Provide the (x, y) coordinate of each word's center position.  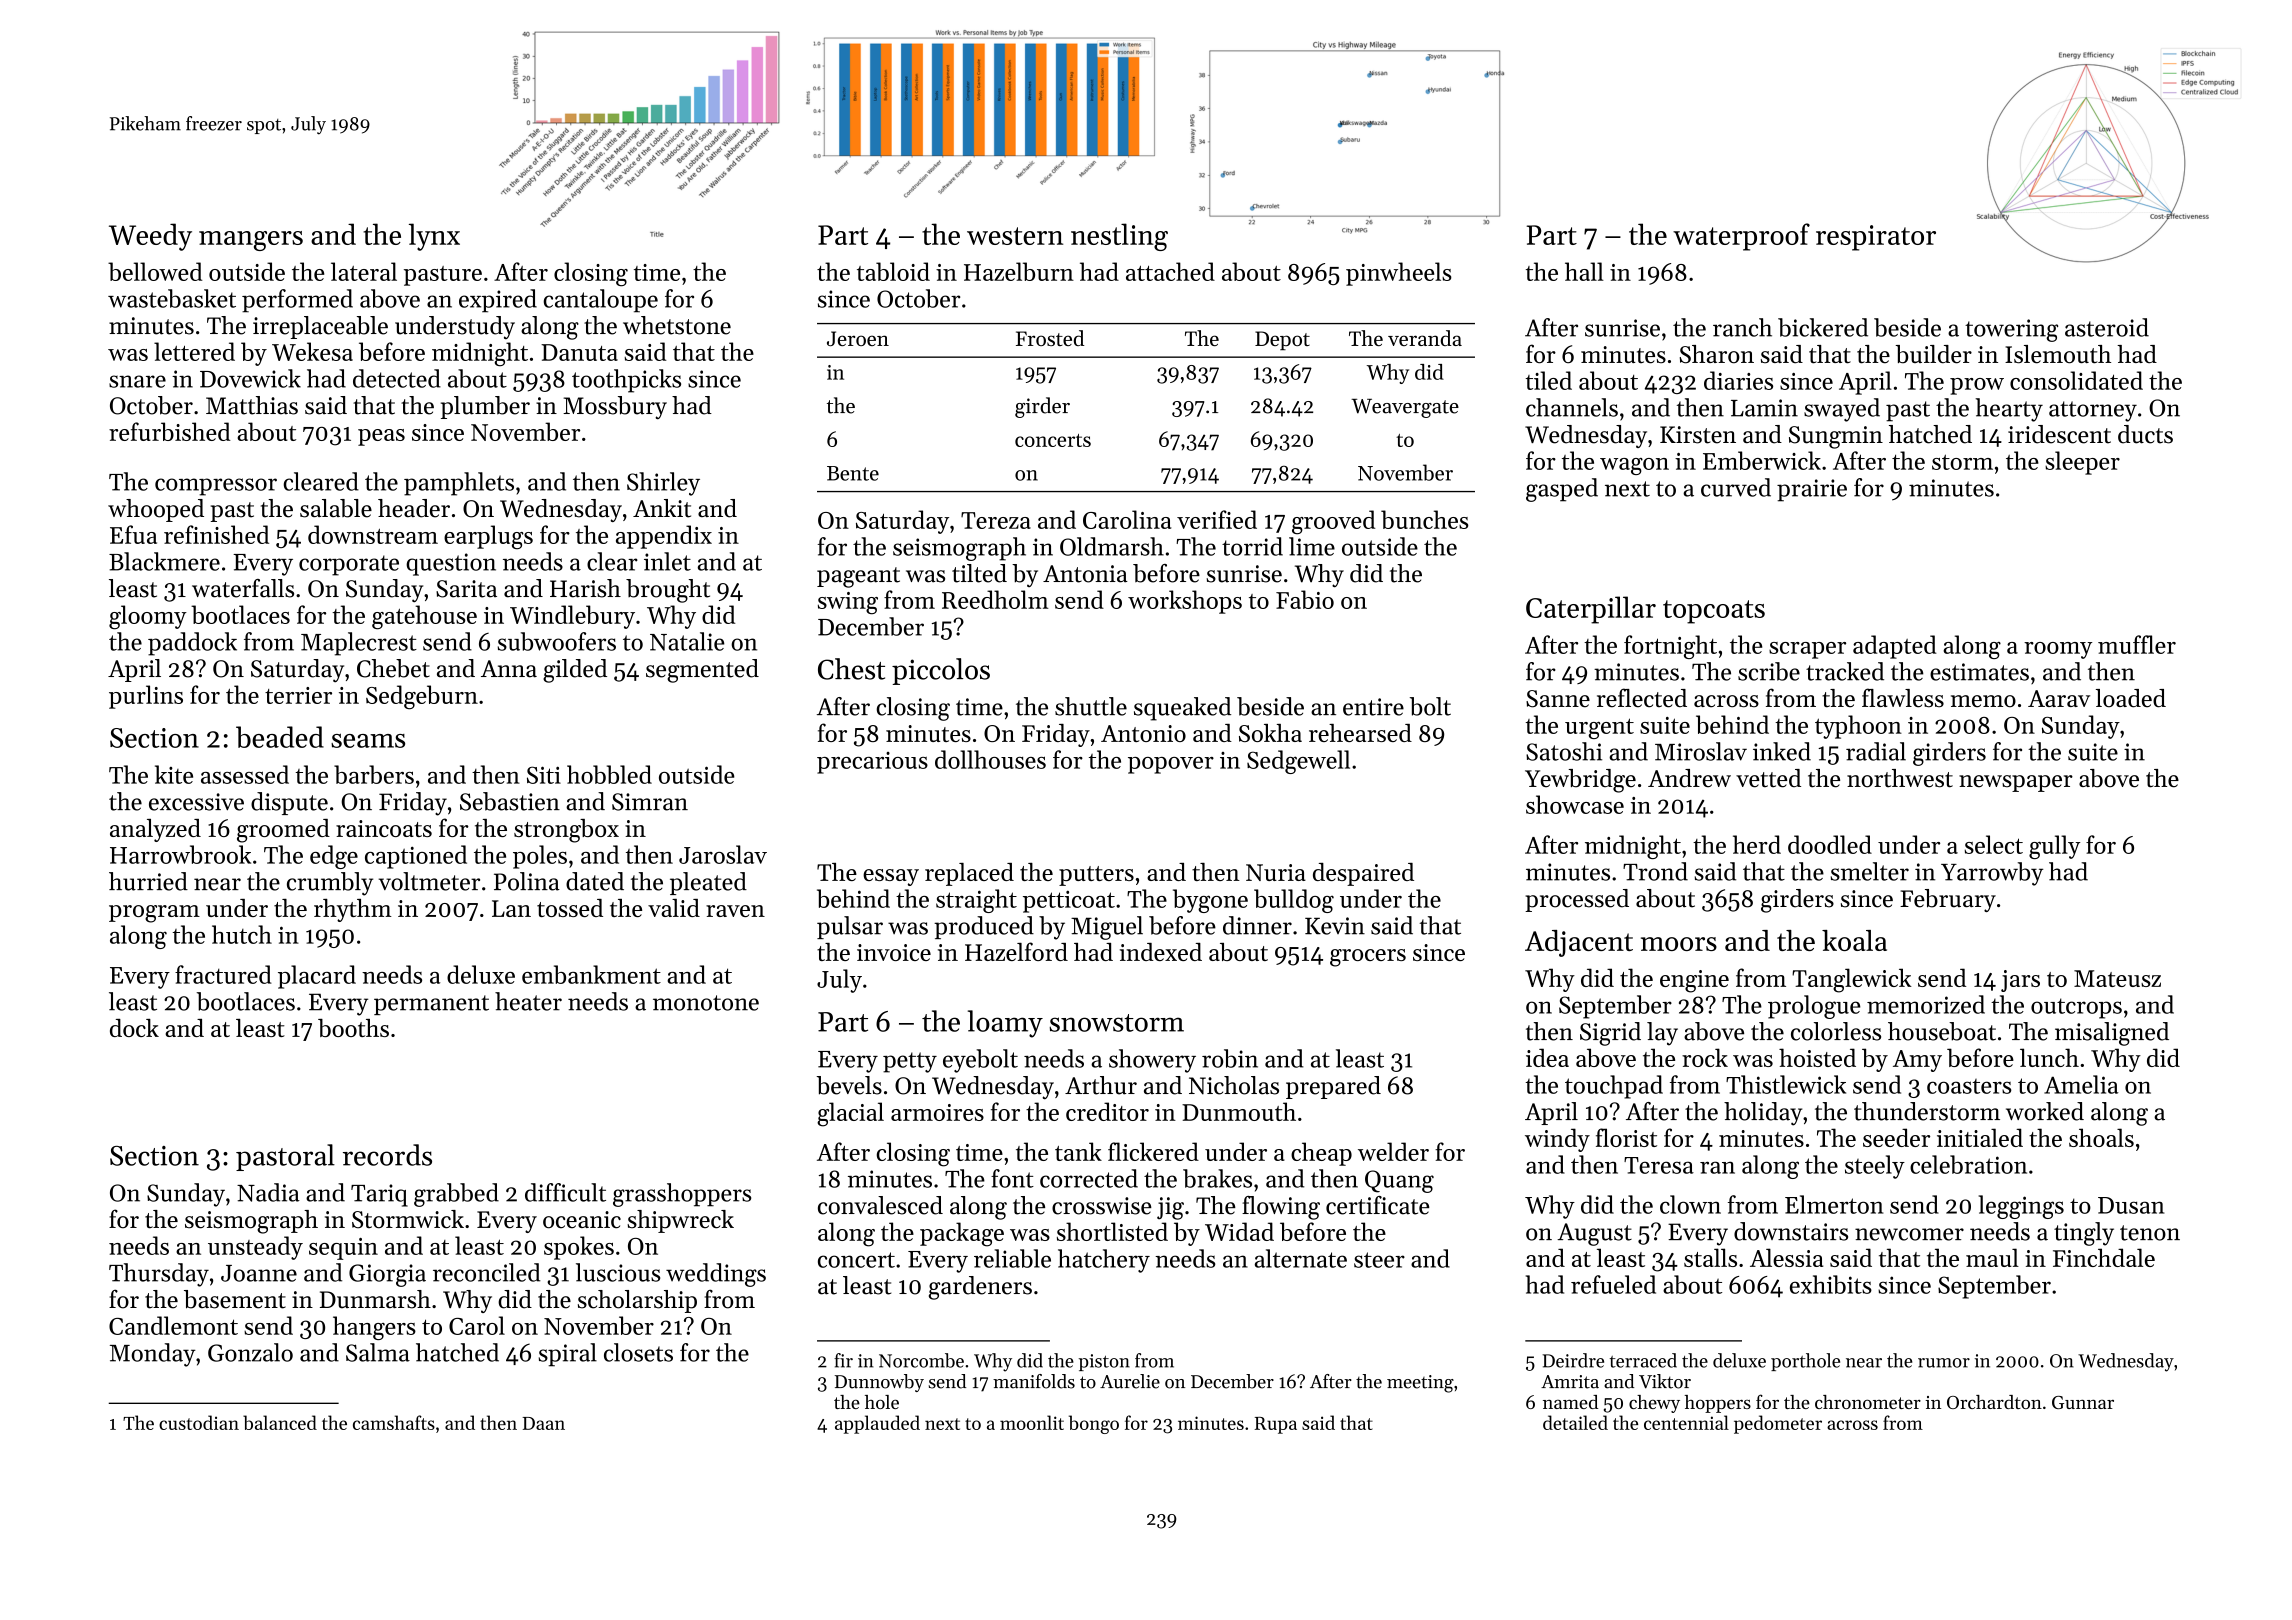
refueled (1613, 1284)
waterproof (1741, 237)
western (1015, 236)
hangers (374, 1328)
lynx (434, 237)
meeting (1420, 1384)
